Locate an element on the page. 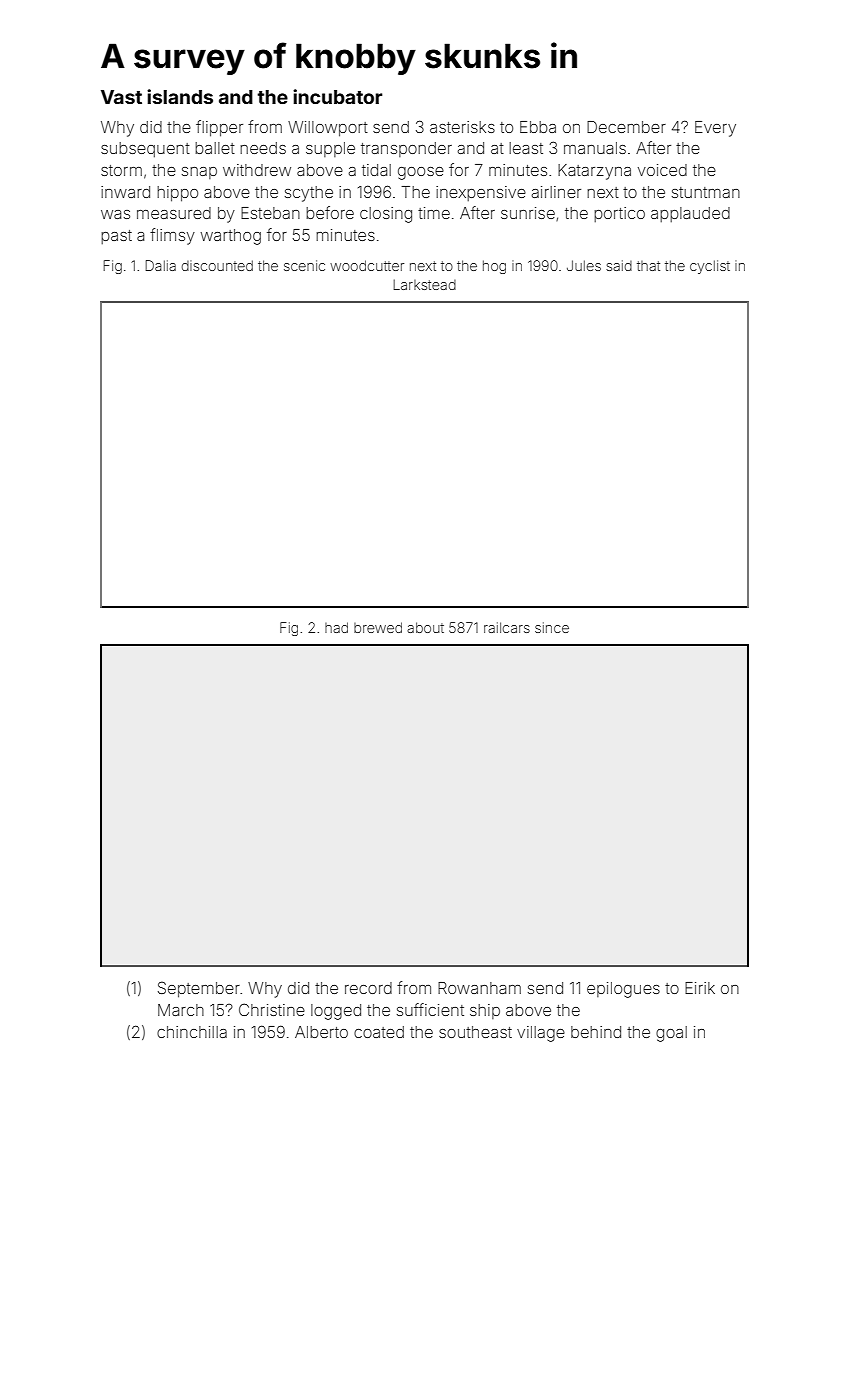 Image resolution: width=849 pixels, height=1400 pixels. incubator is located at coordinates (337, 96).
